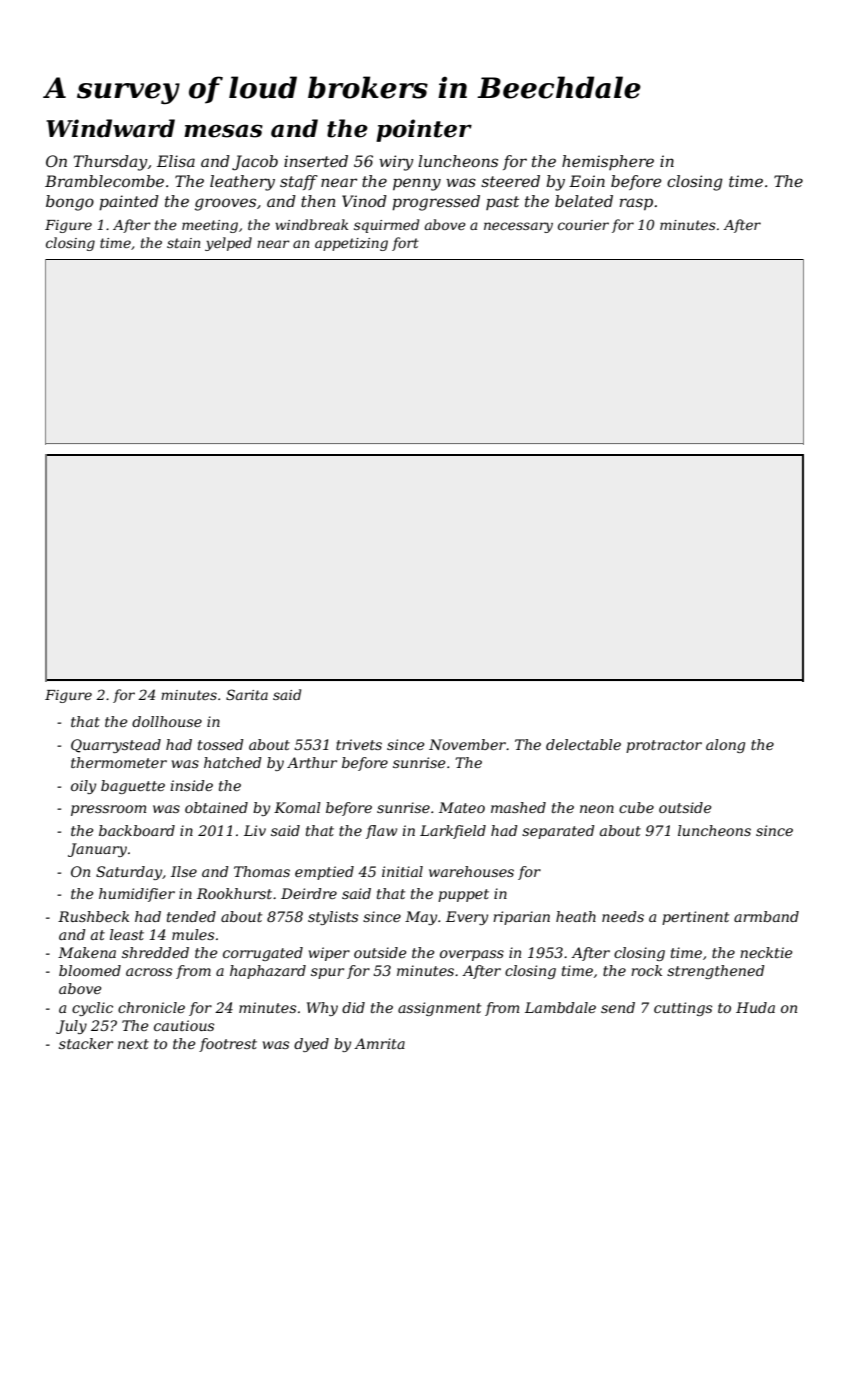  I want to click on hemisphere, so click(608, 162).
